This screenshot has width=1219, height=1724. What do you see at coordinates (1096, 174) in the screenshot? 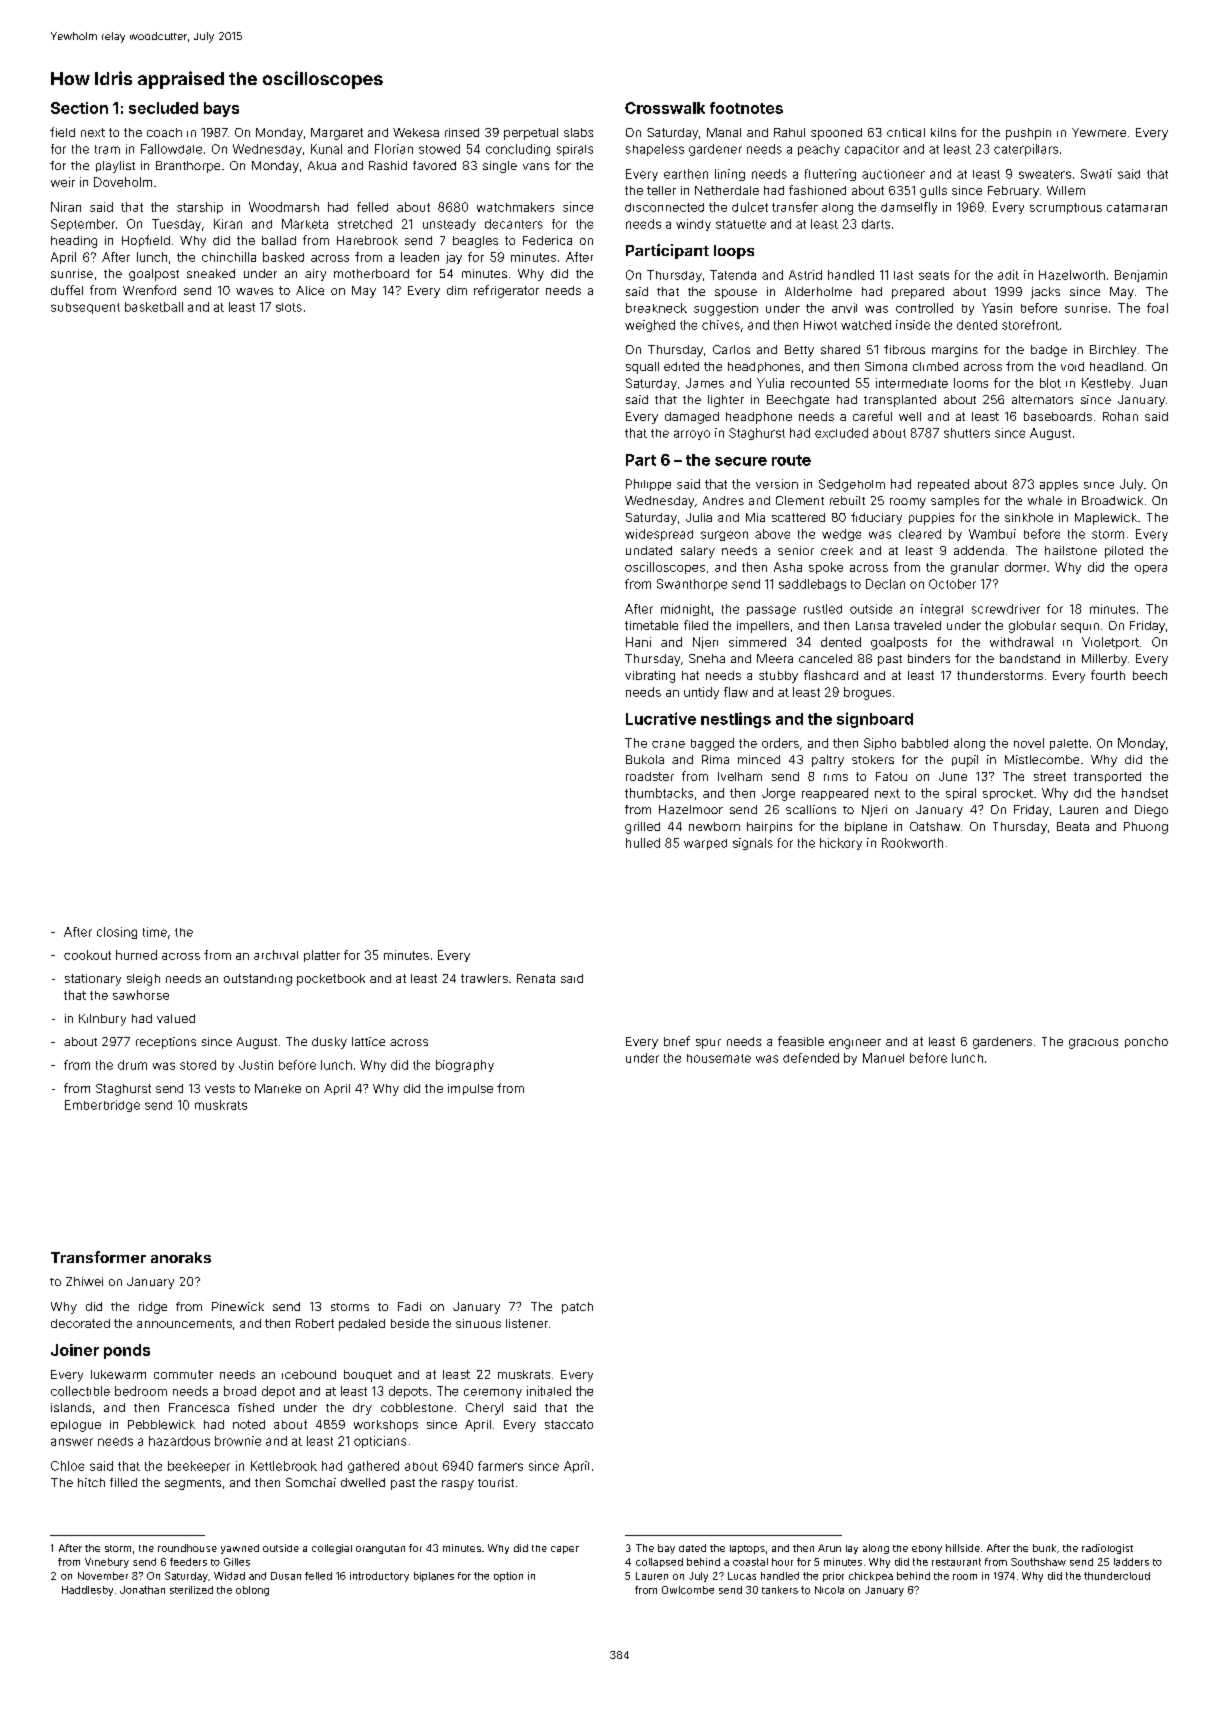
I see `Swati` at bounding box center [1096, 174].
